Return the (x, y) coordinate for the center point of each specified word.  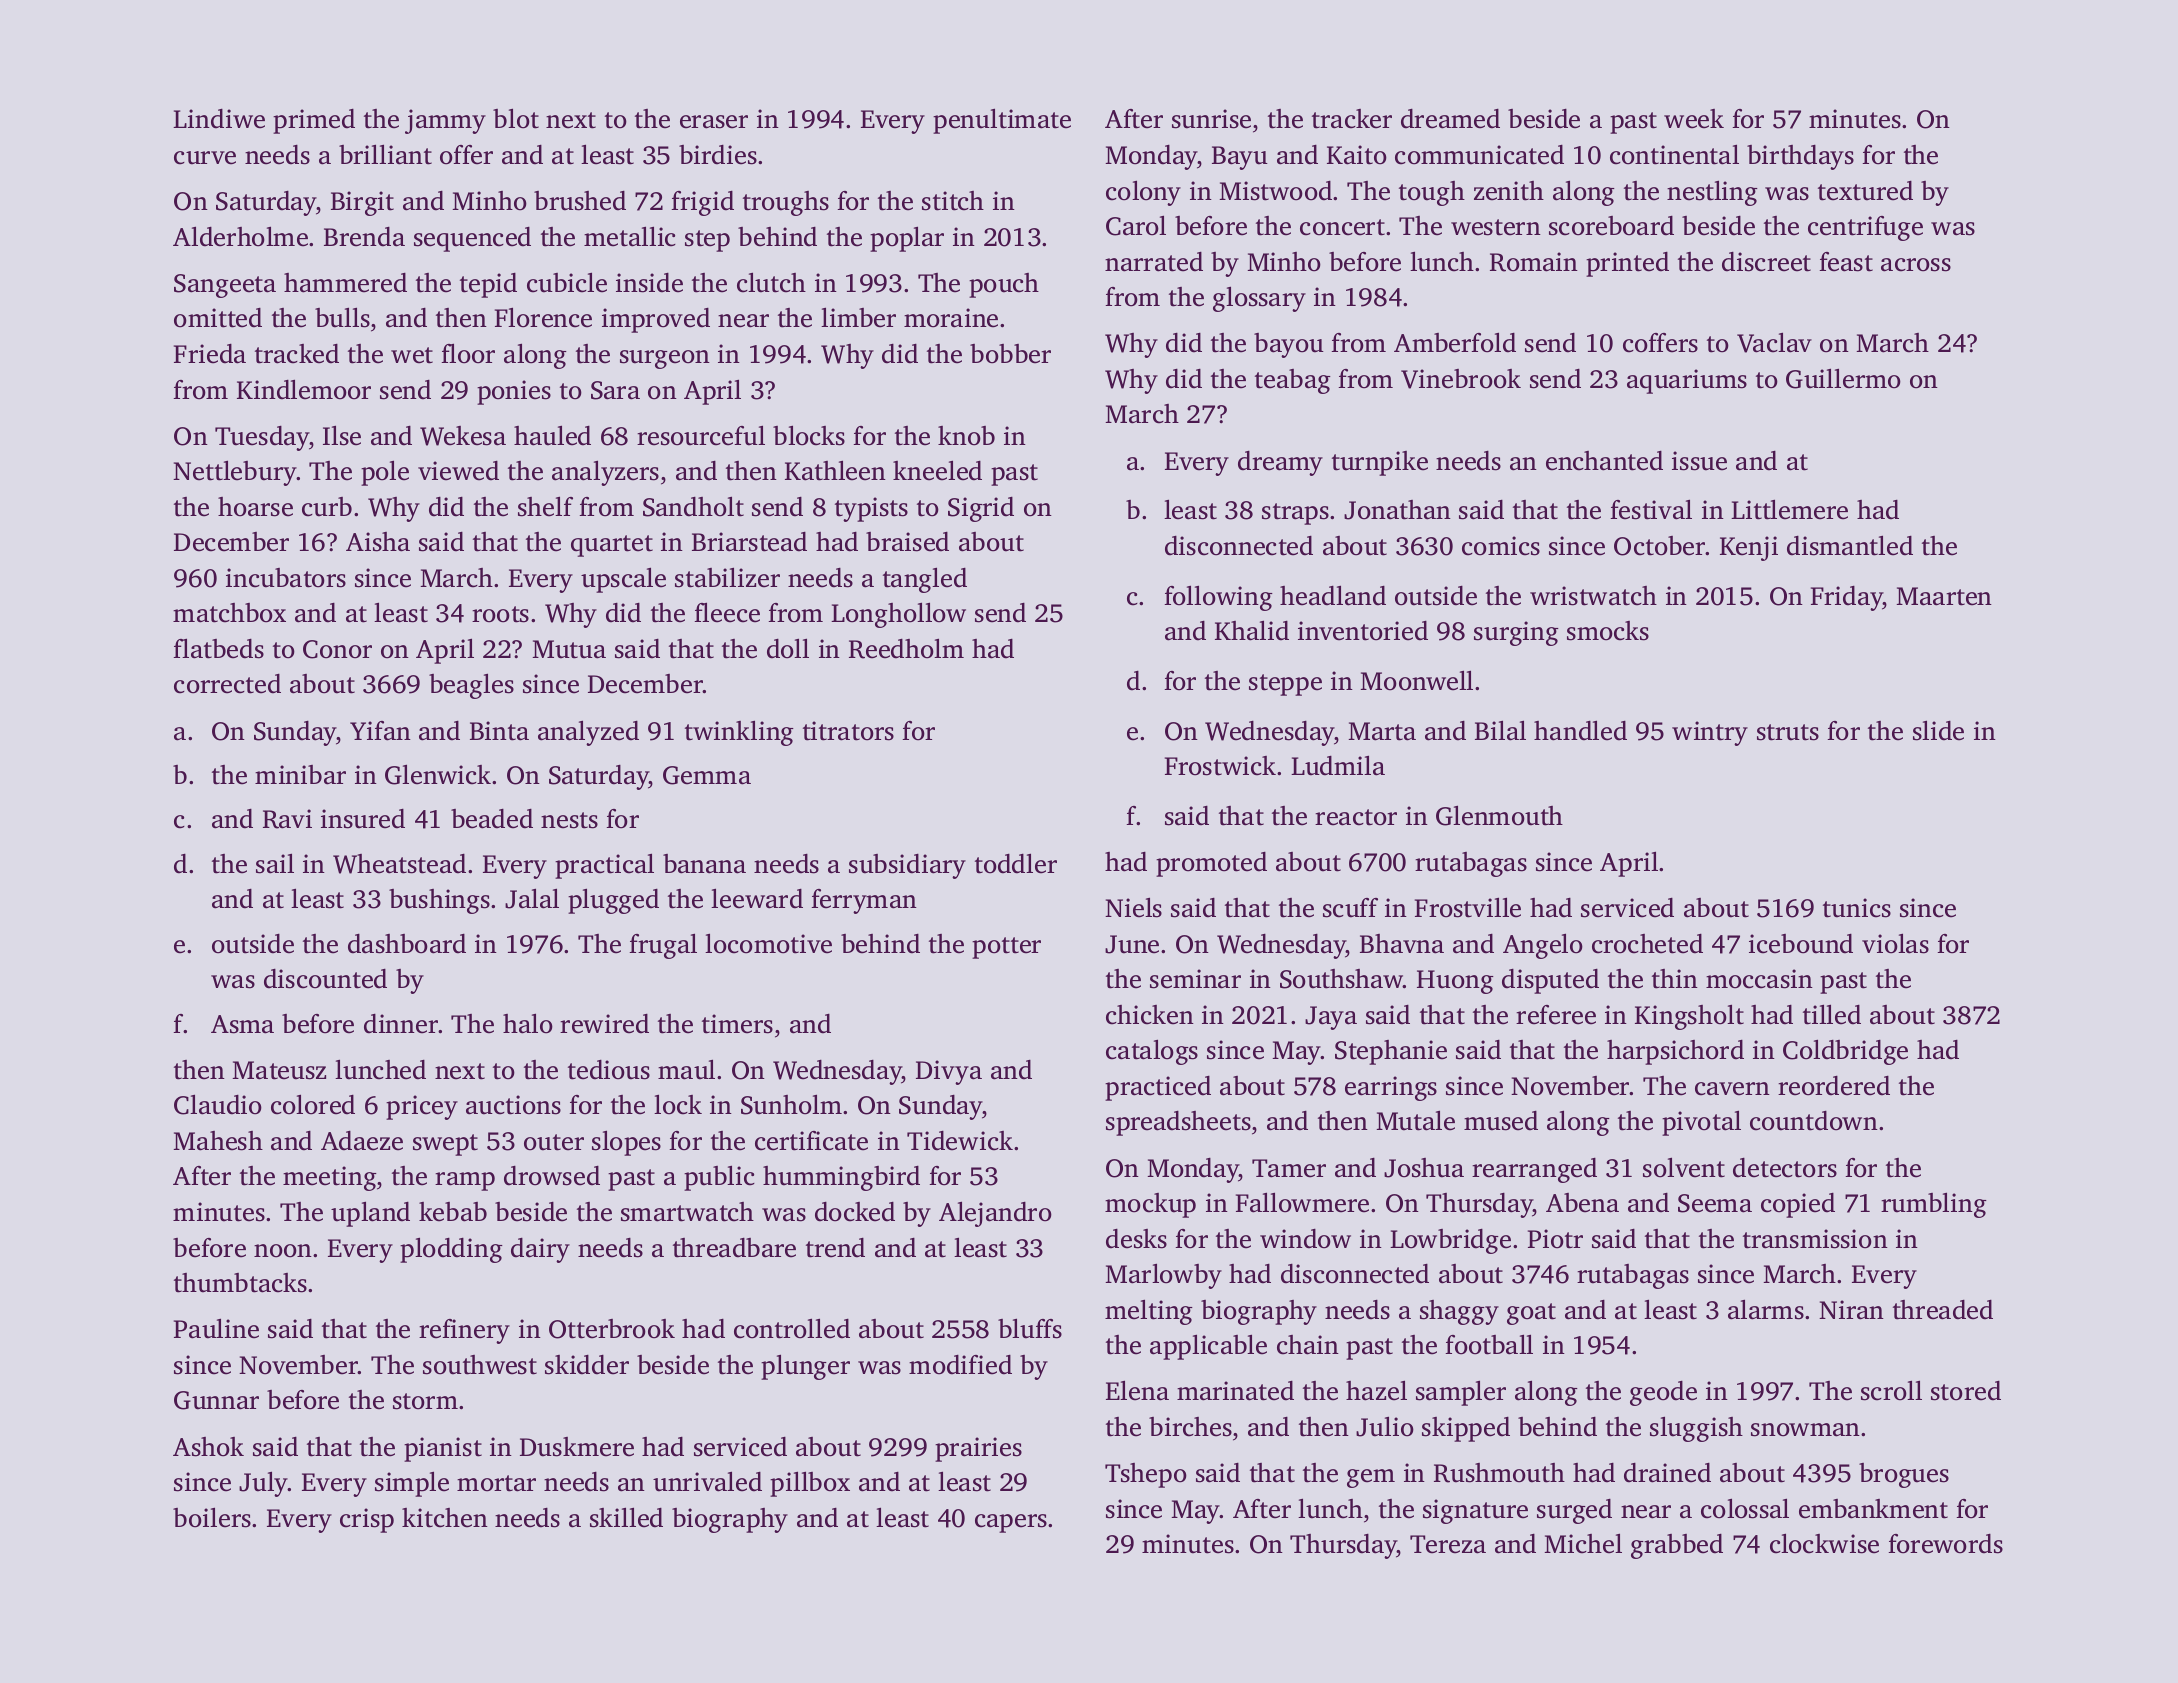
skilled (626, 1517)
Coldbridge (1845, 1052)
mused (1501, 1121)
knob (966, 436)
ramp (465, 1181)
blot (516, 118)
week (1694, 119)
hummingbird (841, 1178)
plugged (613, 901)
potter (1006, 948)
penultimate (1002, 121)
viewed (458, 471)
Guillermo (1843, 378)
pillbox (810, 1484)
